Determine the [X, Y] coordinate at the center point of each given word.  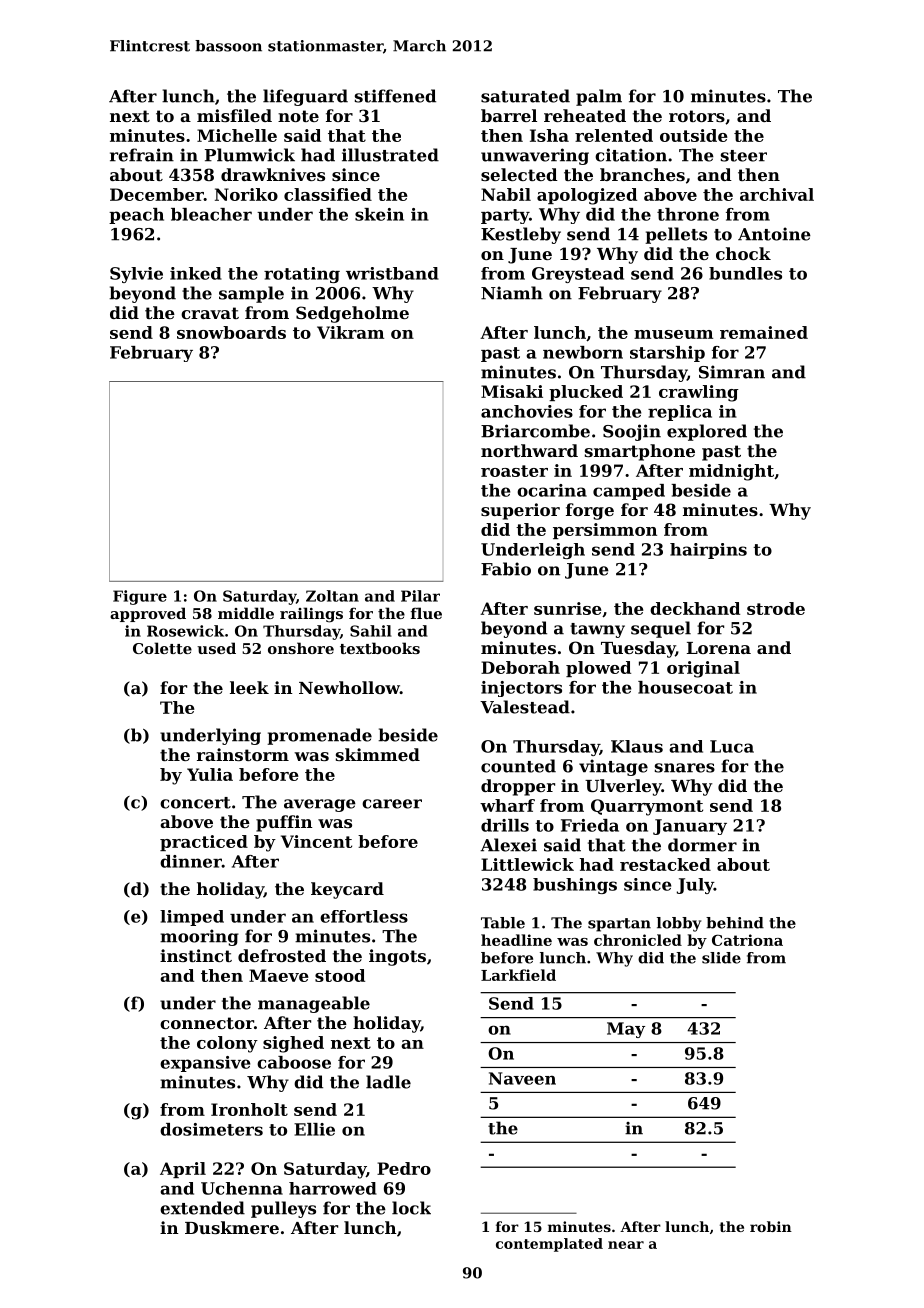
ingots [397, 957]
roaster [514, 471]
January [690, 827]
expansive [205, 1064]
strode [776, 608]
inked [196, 273]
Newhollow [349, 687]
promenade [319, 736]
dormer [702, 845]
